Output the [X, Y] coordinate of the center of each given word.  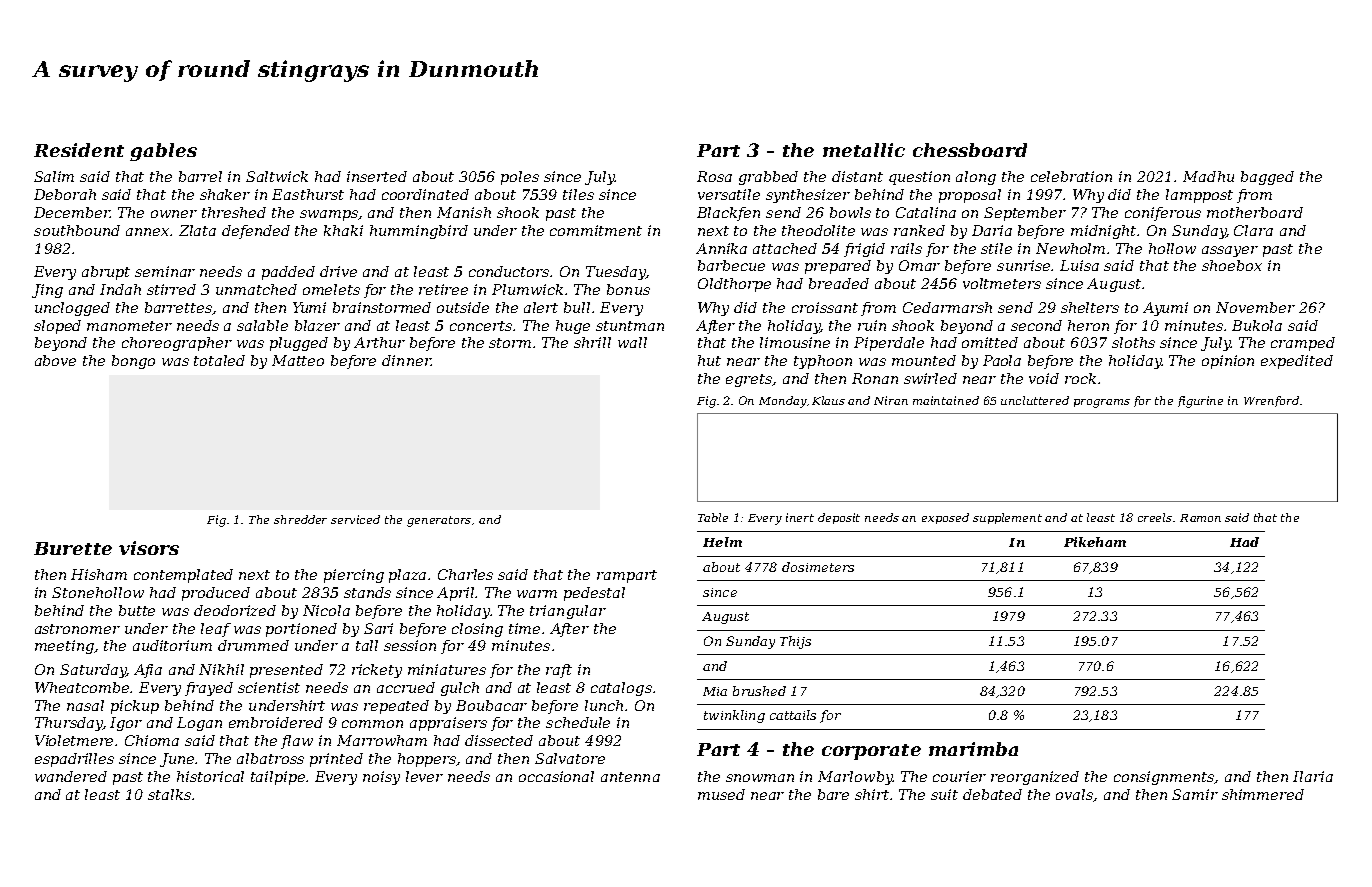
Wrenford [1271, 401]
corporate [871, 752]
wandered [71, 776]
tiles [578, 194]
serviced [355, 519]
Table [713, 517]
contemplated [183, 576]
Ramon [1200, 518]
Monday [782, 402]
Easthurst [308, 194]
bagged [1267, 178]
